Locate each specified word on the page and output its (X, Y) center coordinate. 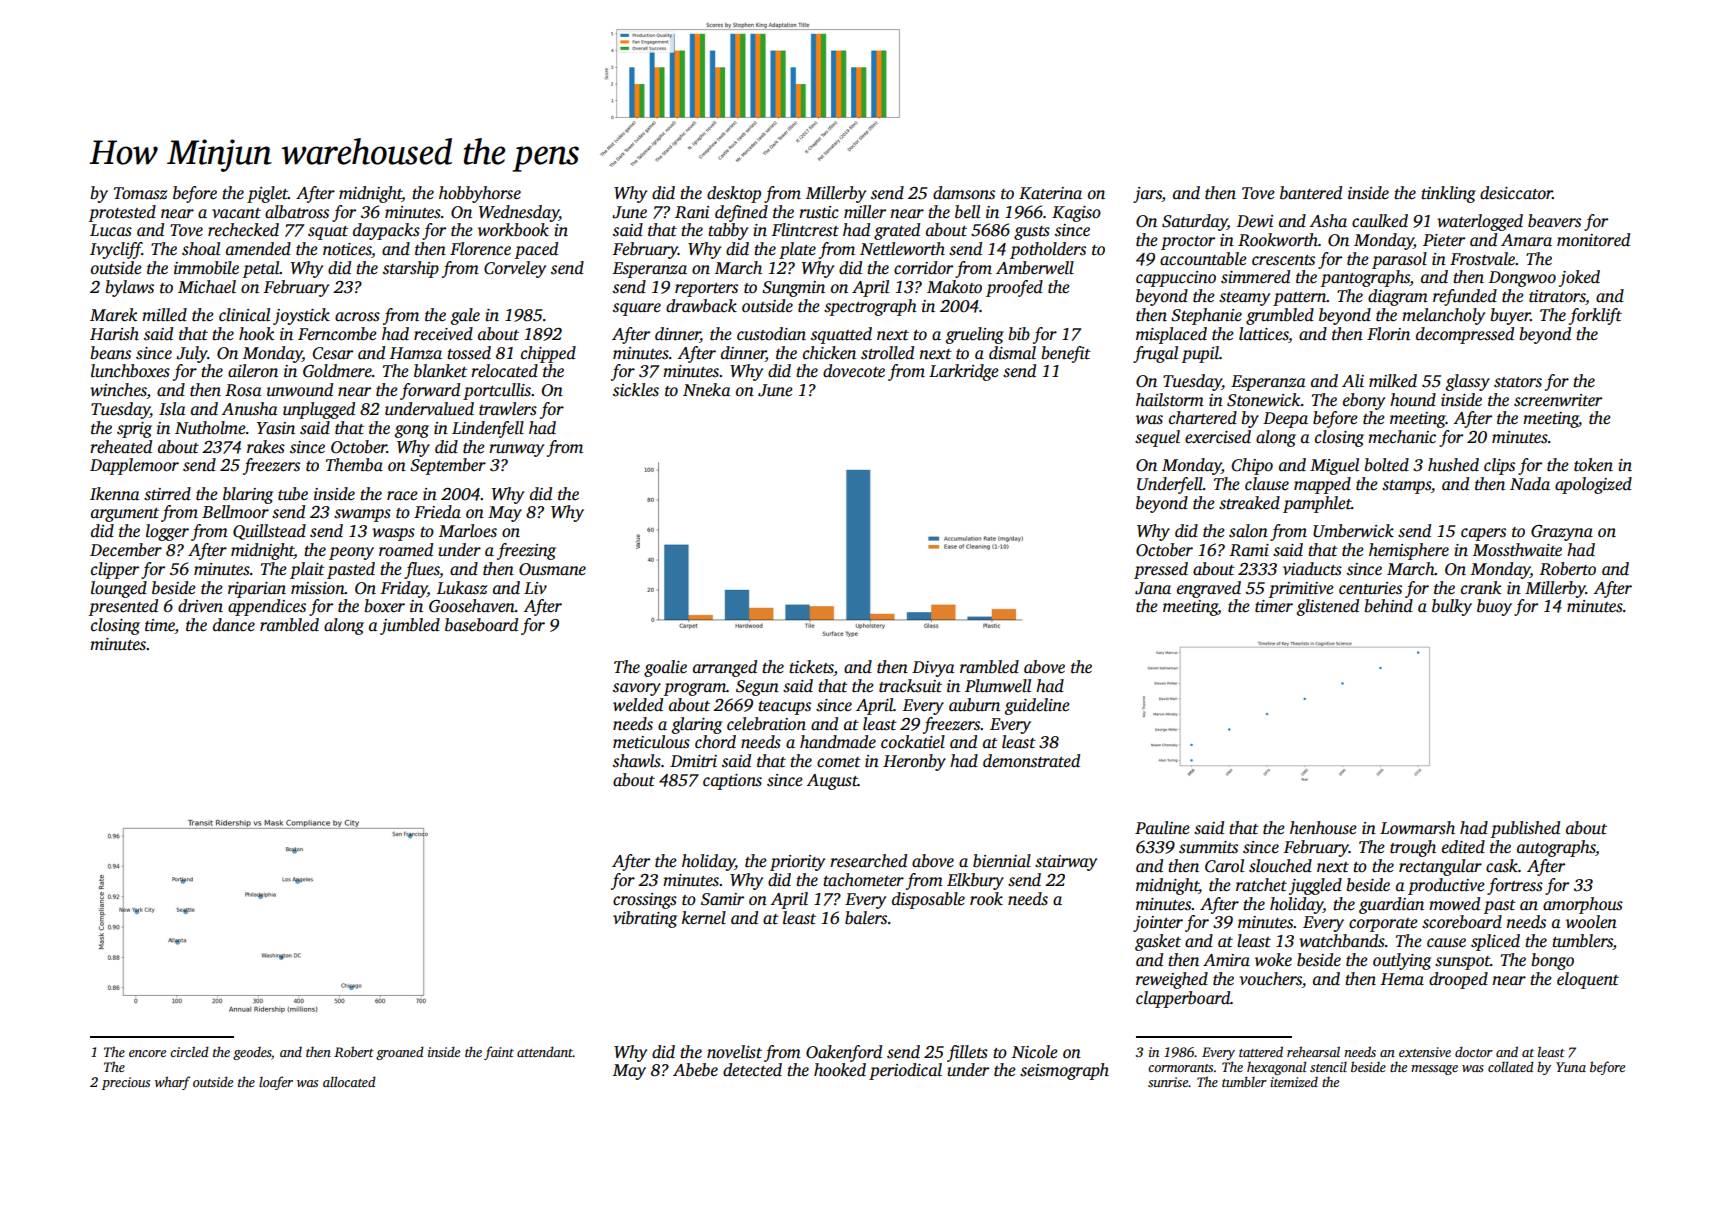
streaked (1249, 503)
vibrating (645, 919)
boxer (384, 606)
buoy (1494, 607)
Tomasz (140, 193)
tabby (728, 231)
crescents (1283, 260)
